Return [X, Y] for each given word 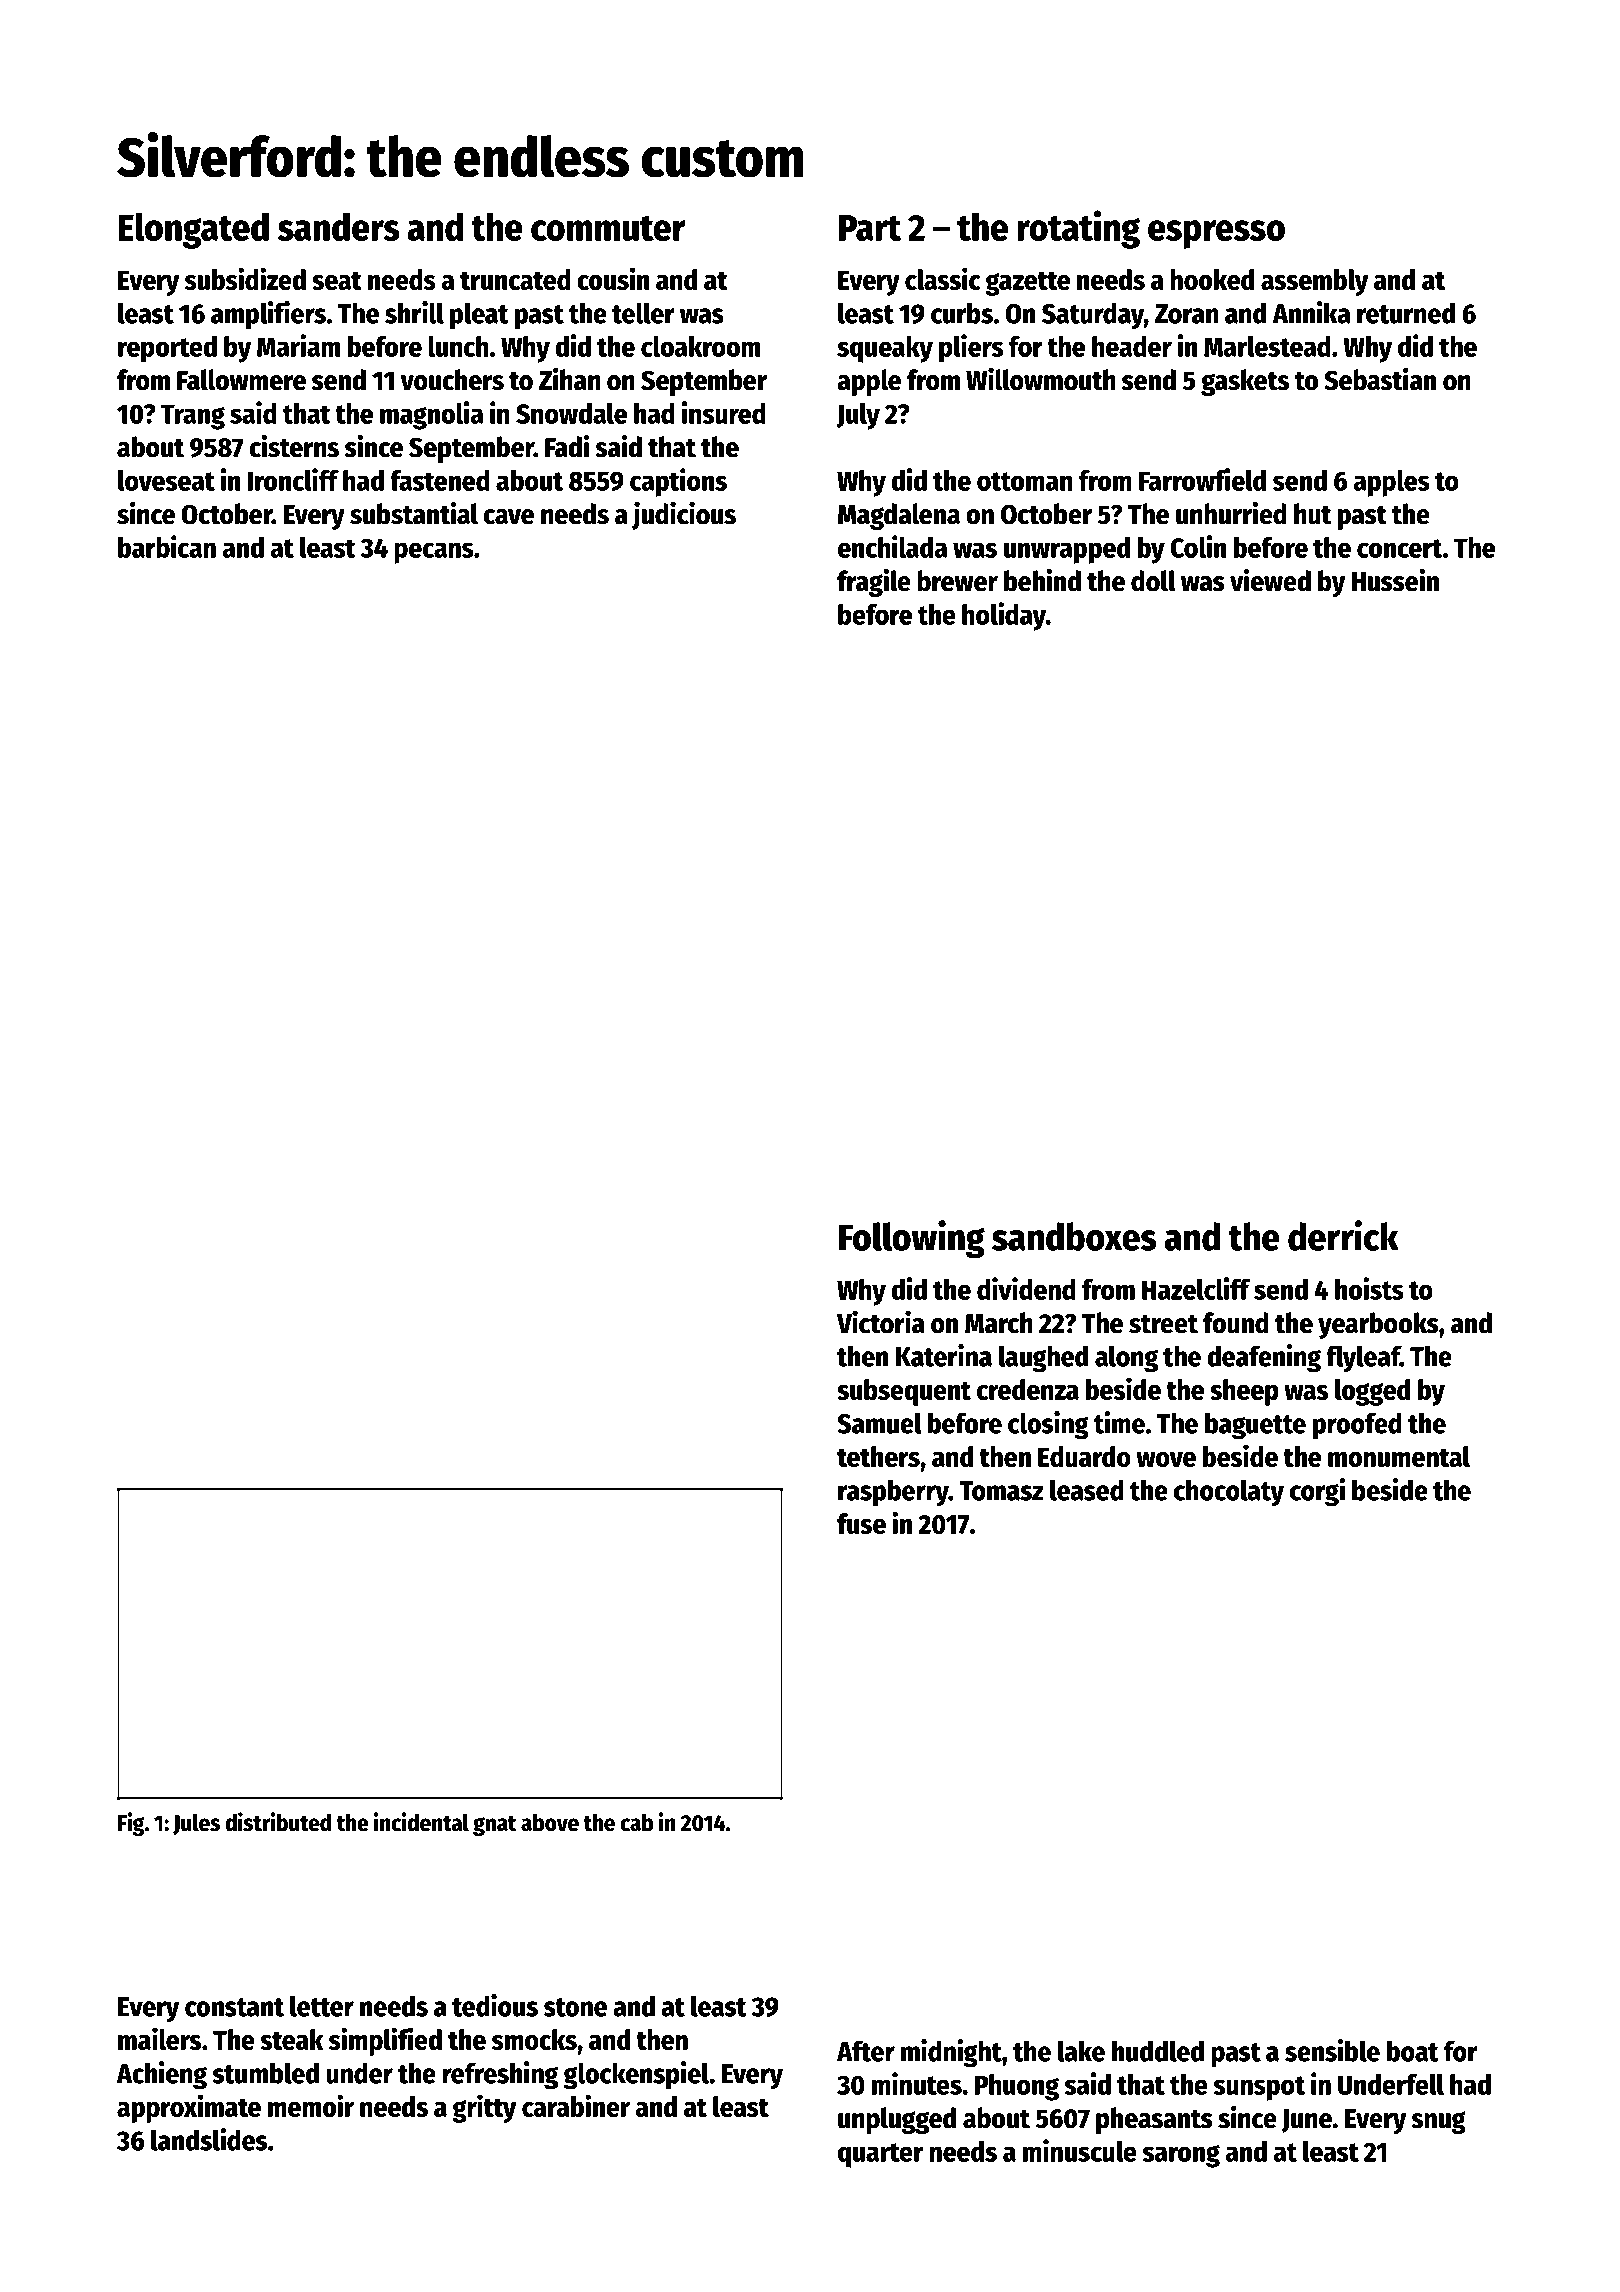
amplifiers [268, 315]
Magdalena [899, 516]
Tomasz [1001, 1491]
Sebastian [1380, 379]
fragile [874, 583]
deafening [1264, 1358]
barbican [167, 546]
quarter [880, 2155]
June [1307, 2121]
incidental [421, 1822]
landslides [209, 2139]
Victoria [881, 1322]
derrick [1343, 1235]
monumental [1399, 1456]
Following [912, 1239]
